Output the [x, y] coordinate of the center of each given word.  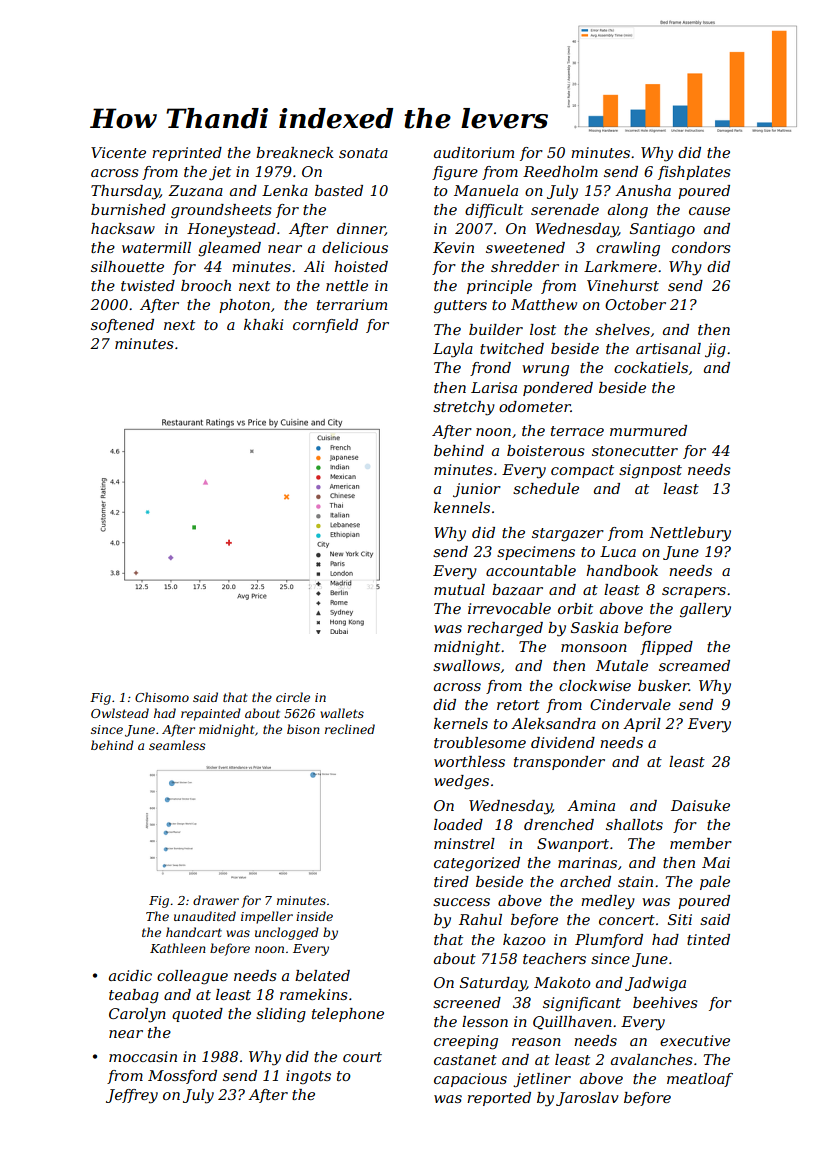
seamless [177, 745]
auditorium [474, 152]
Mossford [182, 1077]
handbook [622, 570]
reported [499, 1099]
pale [715, 883]
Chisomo [162, 697]
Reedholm [560, 171]
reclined [350, 729]
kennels [462, 507]
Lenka [285, 190]
